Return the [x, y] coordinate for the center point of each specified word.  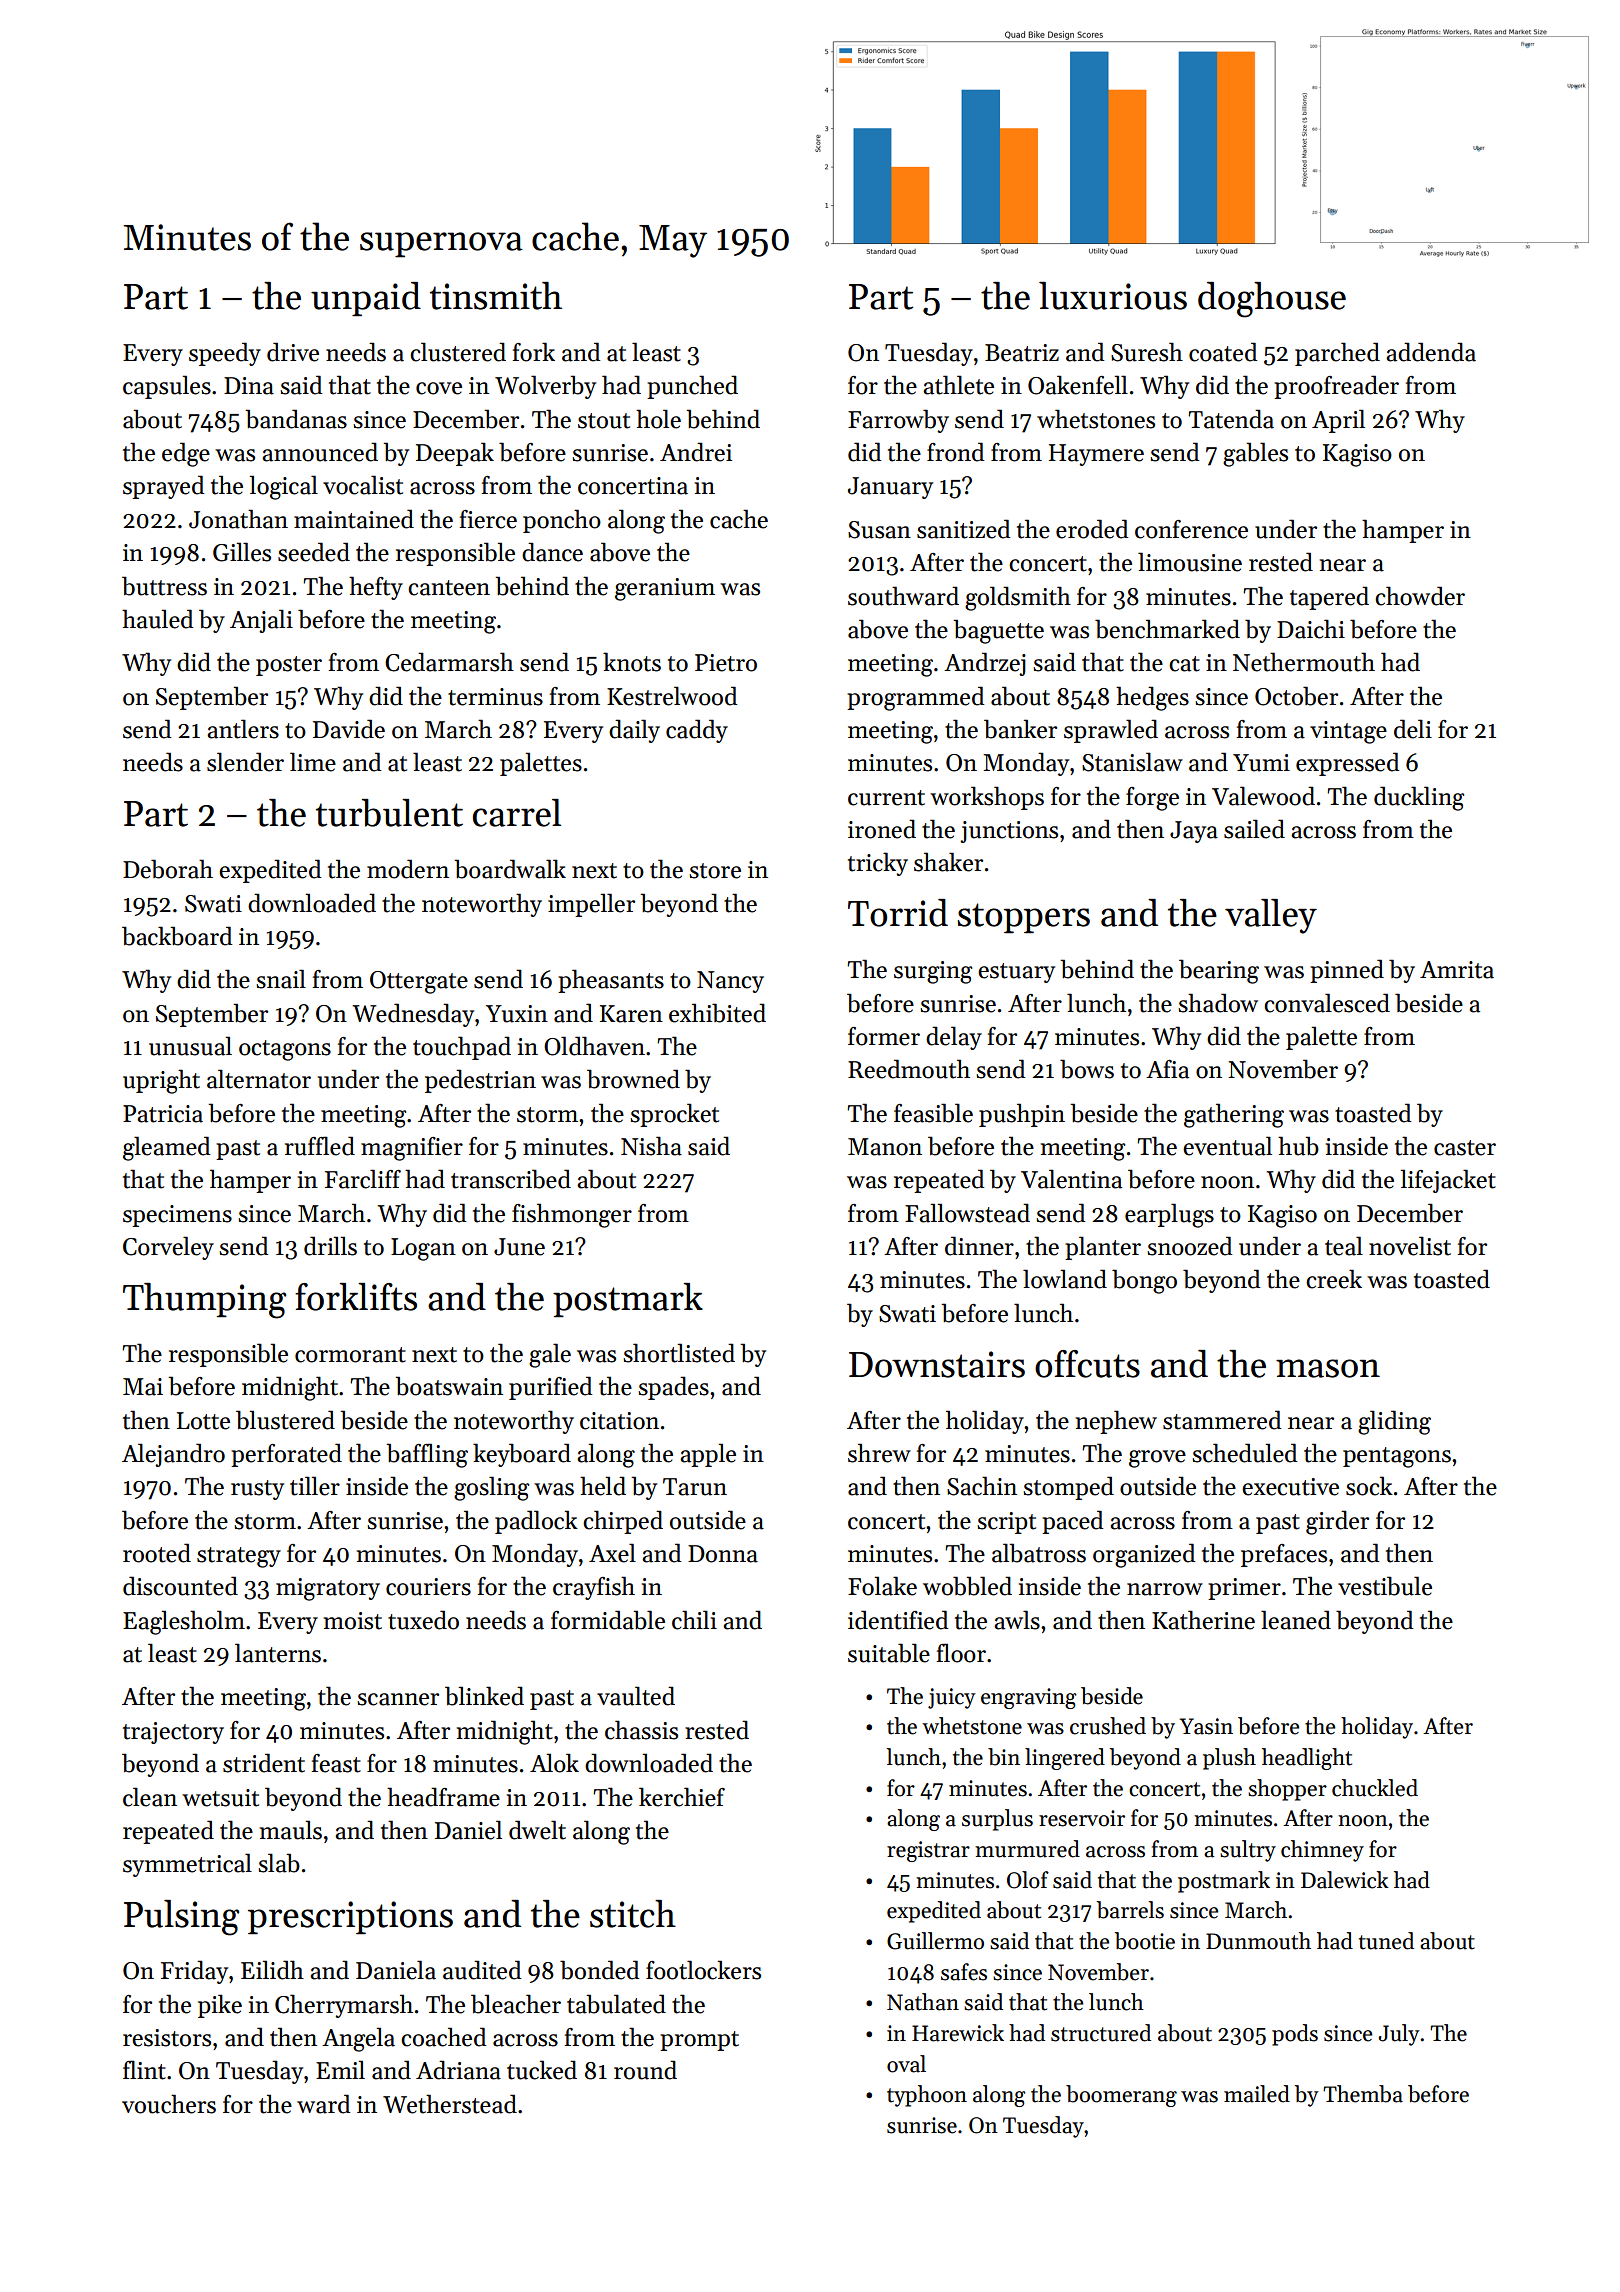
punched [692, 387]
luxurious [1113, 296]
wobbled [967, 1586]
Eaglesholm [184, 1622]
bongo [1144, 1281]
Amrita [1457, 970]
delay [954, 1038]
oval [906, 2064]
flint [144, 2070]
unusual [190, 1046]
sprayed [164, 487]
